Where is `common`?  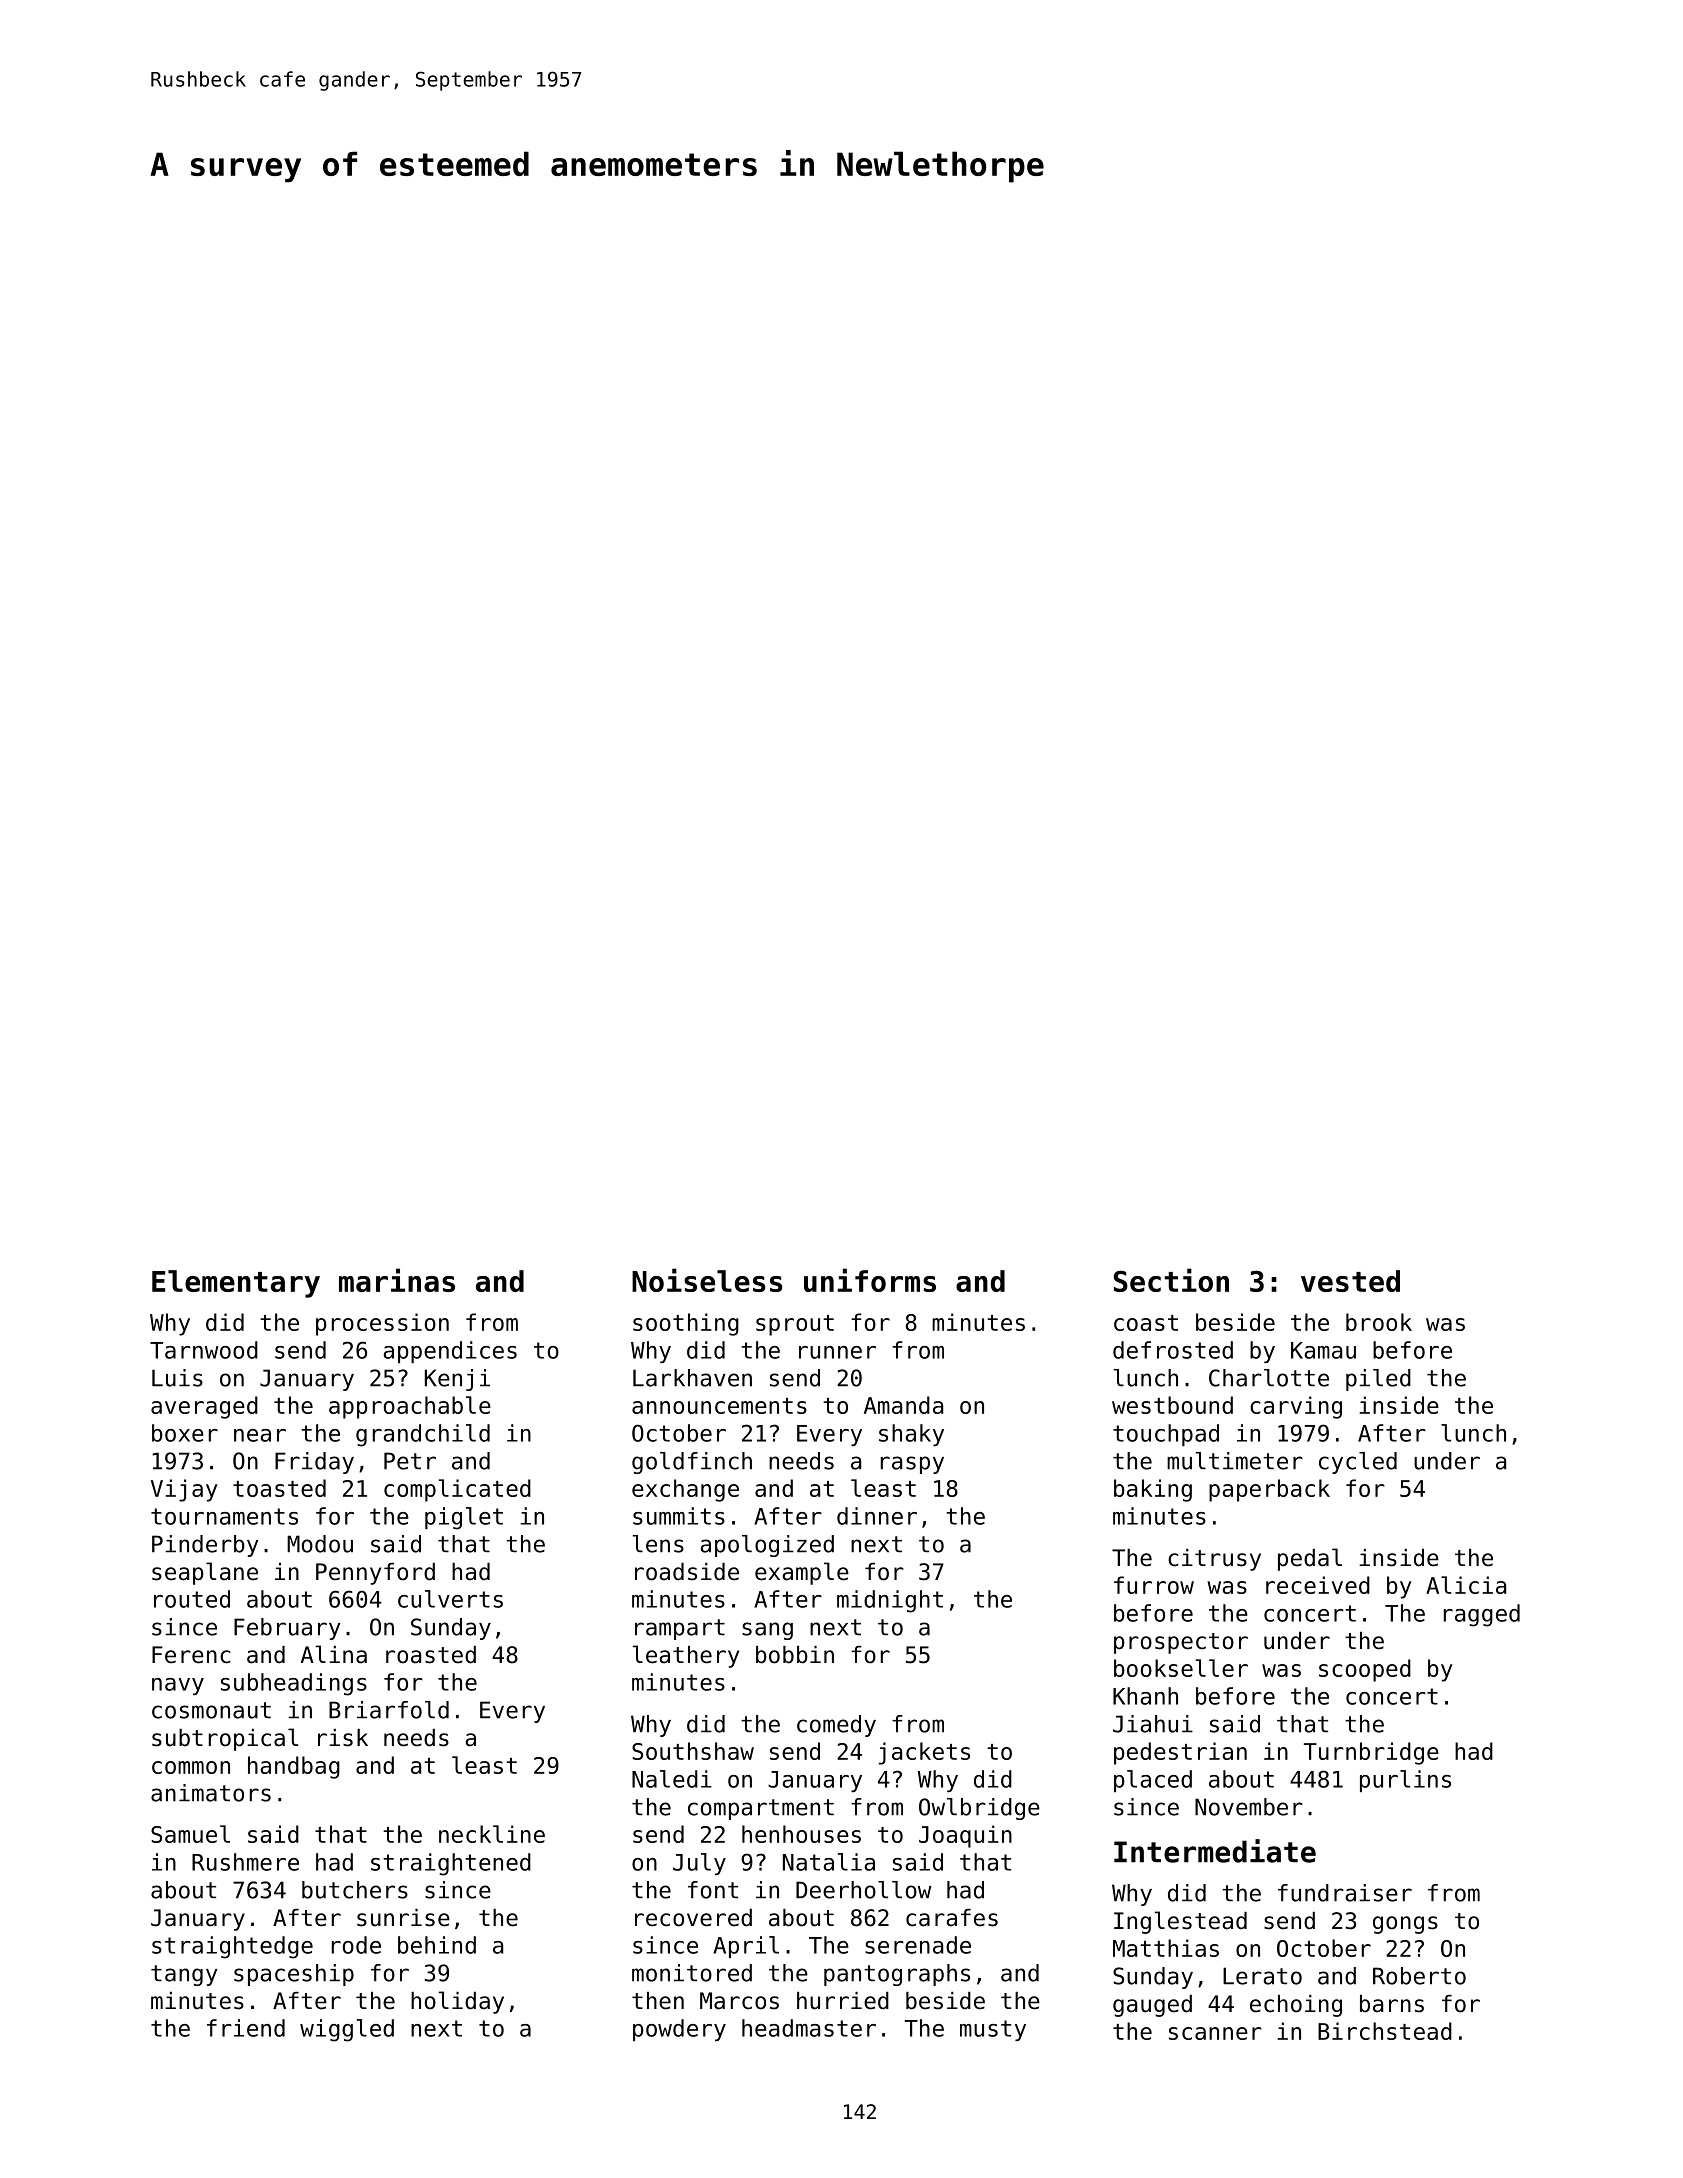
common is located at coordinates (191, 1767).
